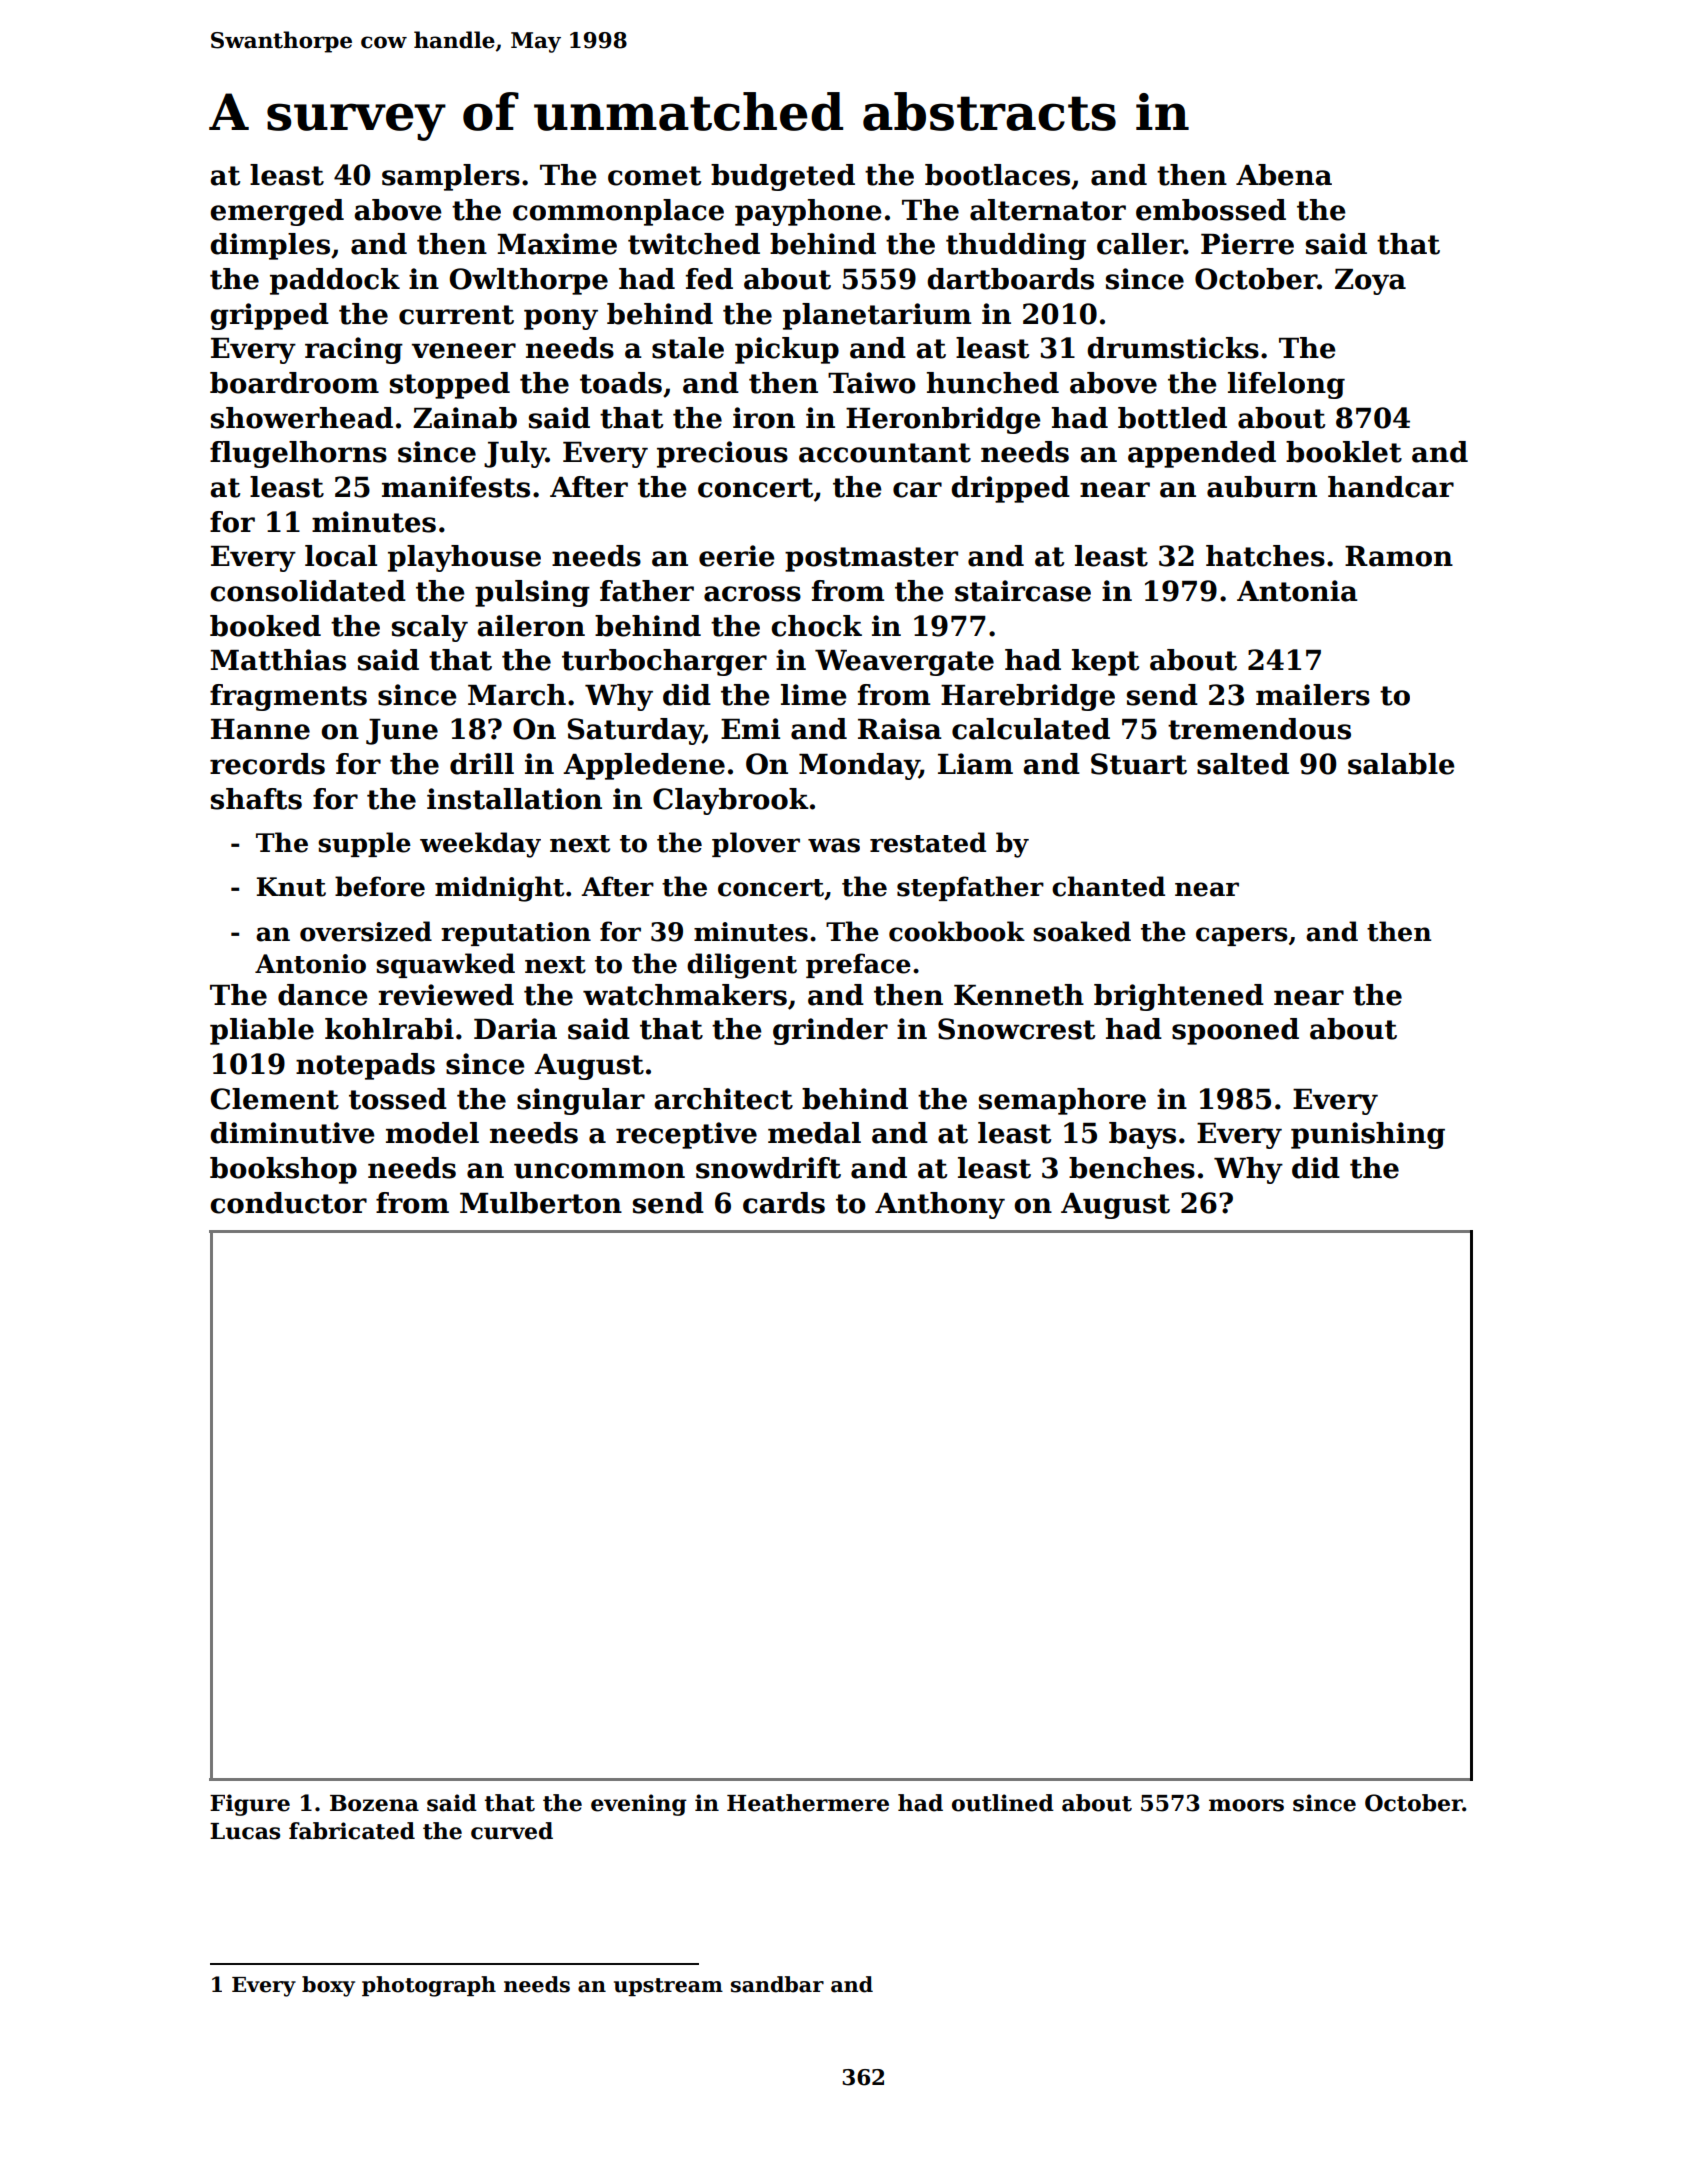  I want to click on fabricated, so click(352, 1831).
